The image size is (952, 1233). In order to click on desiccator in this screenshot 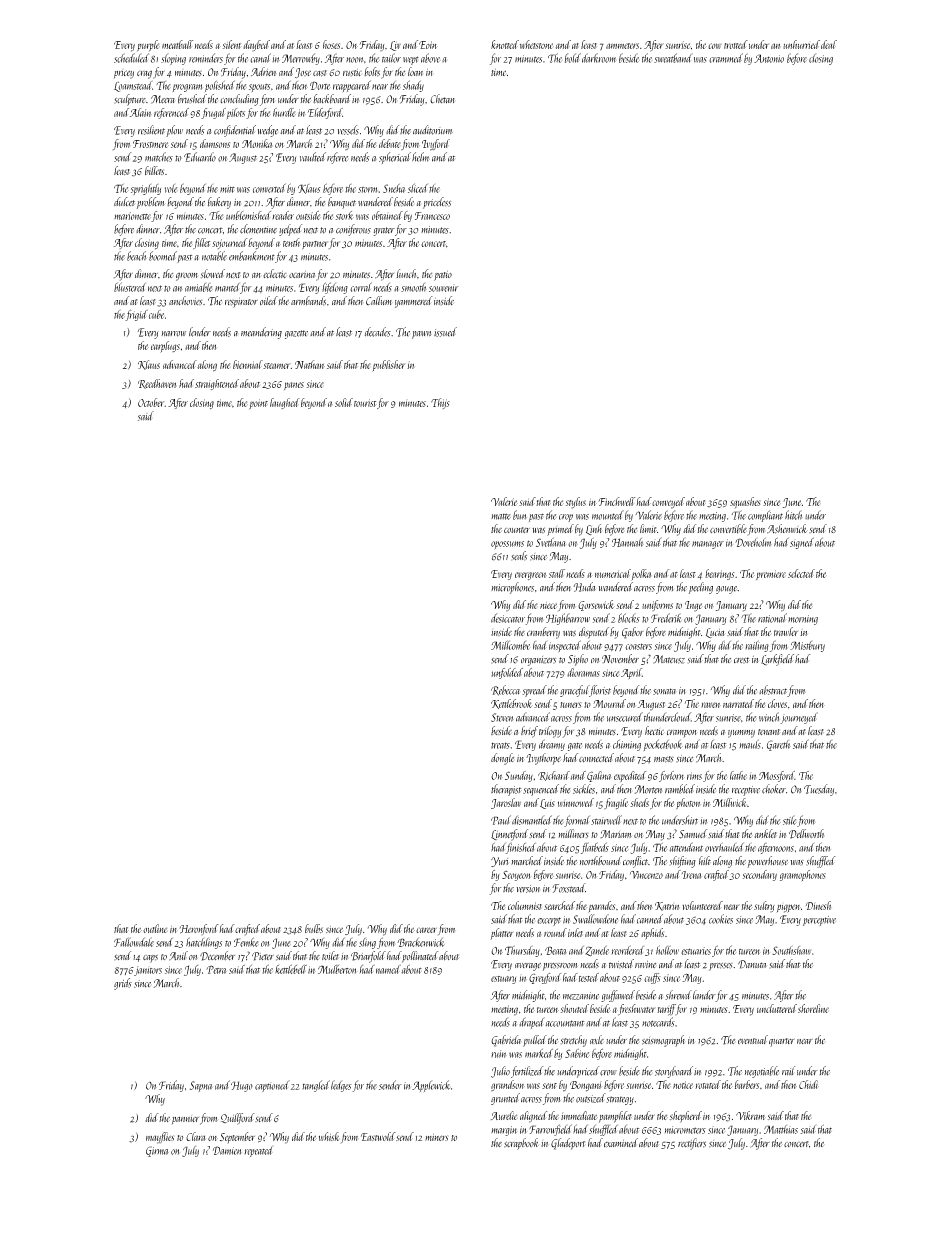, I will do `click(508, 618)`.
